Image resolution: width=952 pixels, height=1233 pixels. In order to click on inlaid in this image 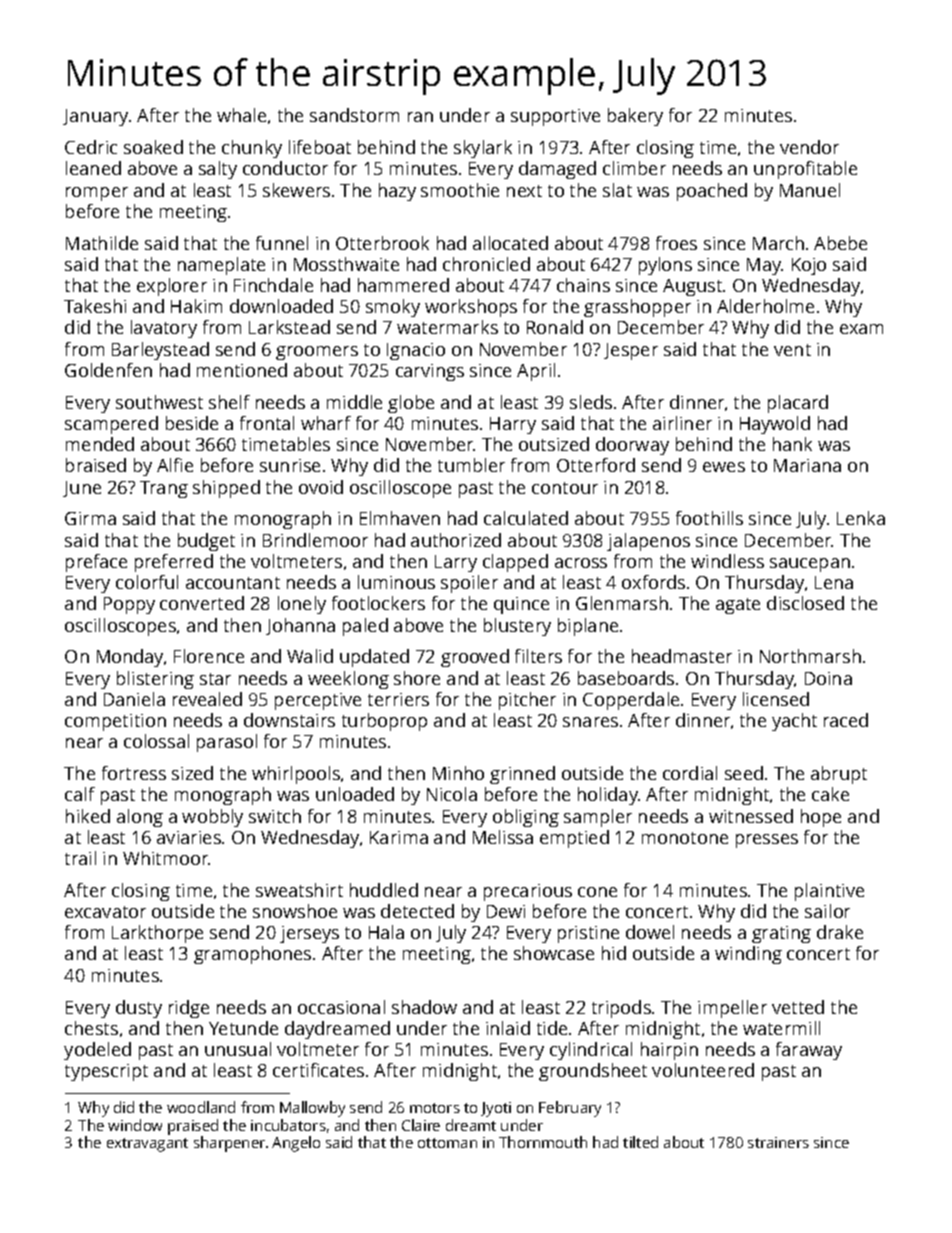, I will do `click(508, 1028)`.
